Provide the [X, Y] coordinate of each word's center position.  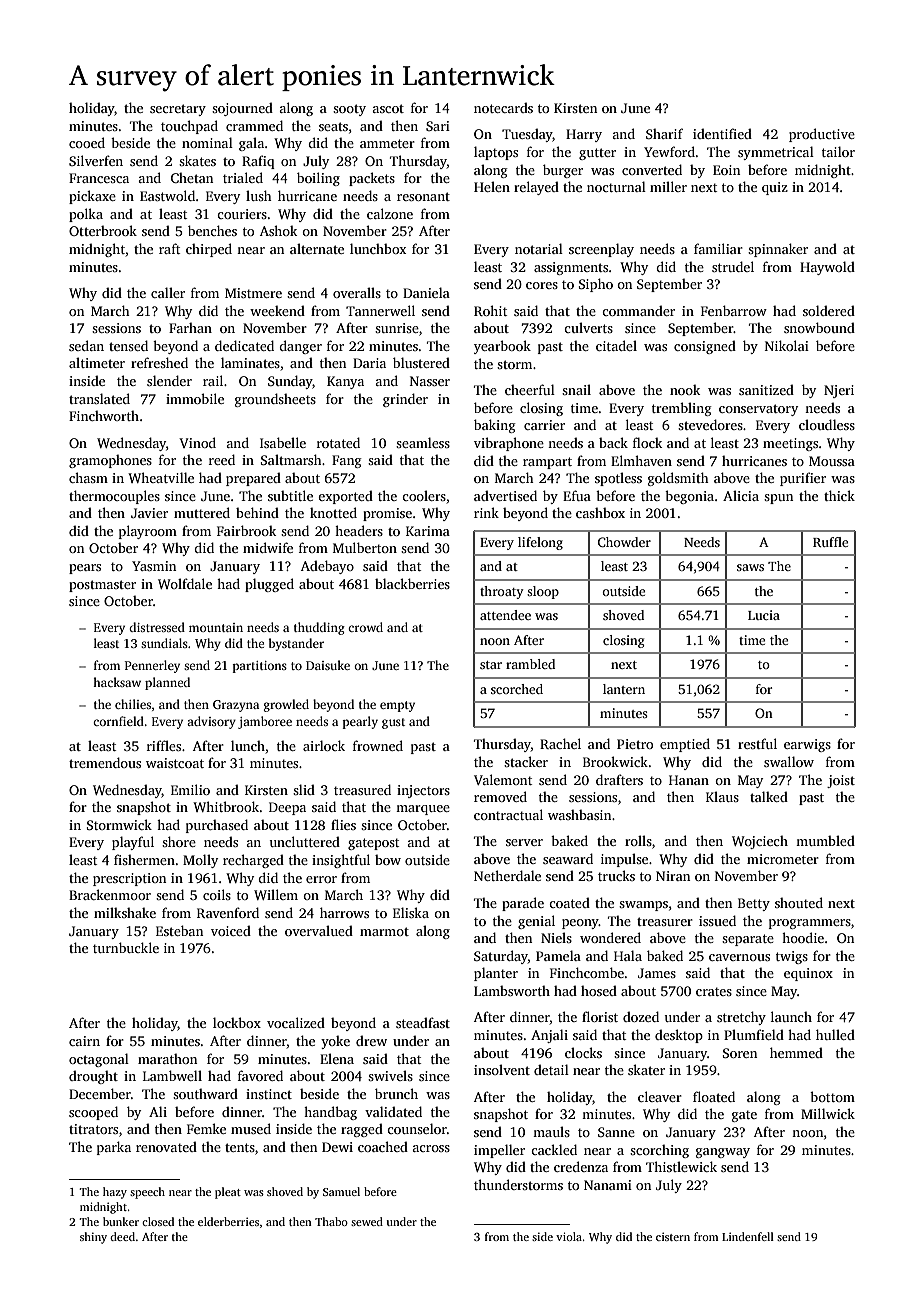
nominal [207, 142]
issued [717, 920]
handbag [330, 1113]
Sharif [664, 133]
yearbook [502, 347]
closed [158, 1221]
